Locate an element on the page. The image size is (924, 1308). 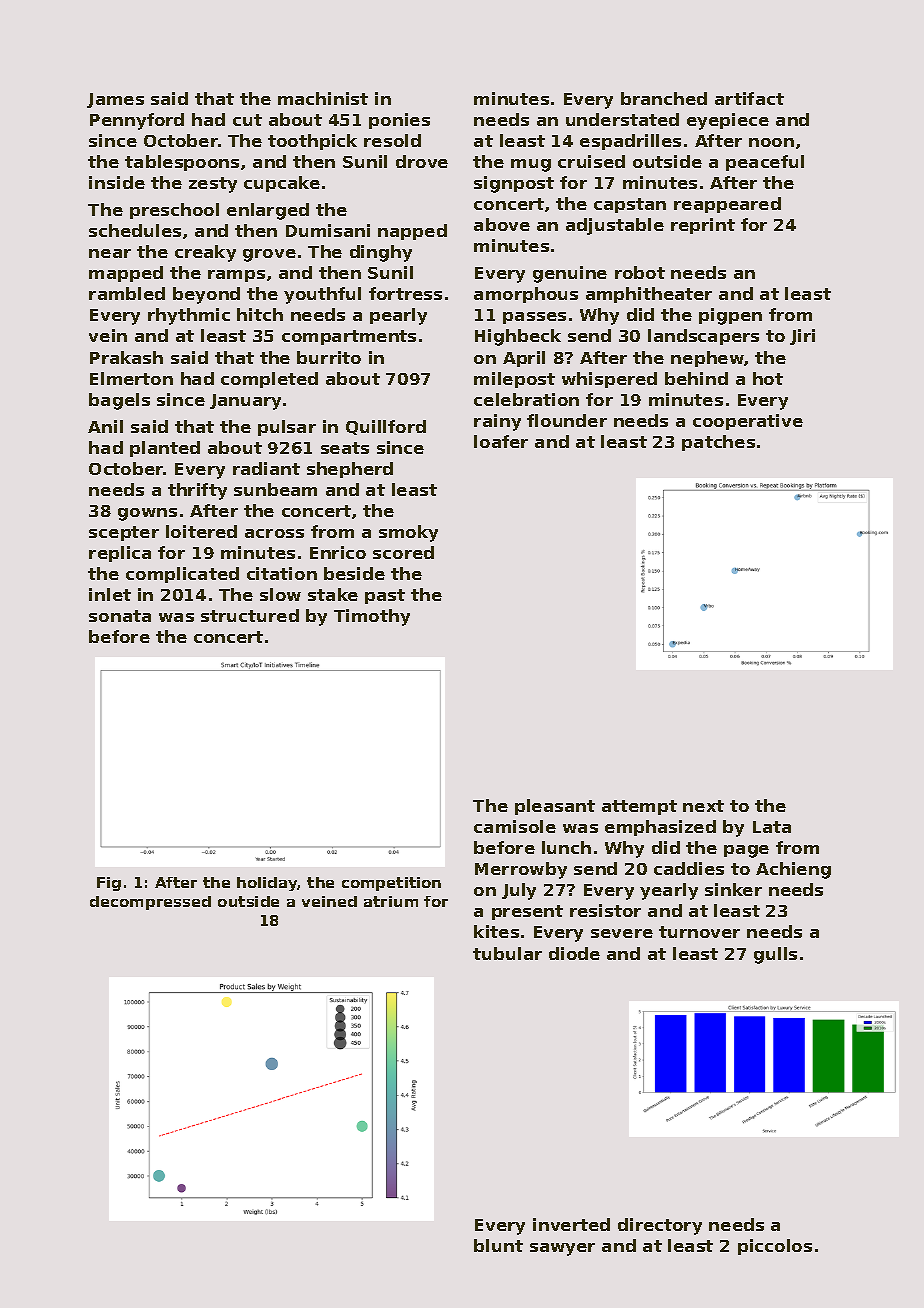
camisole is located at coordinates (515, 826).
